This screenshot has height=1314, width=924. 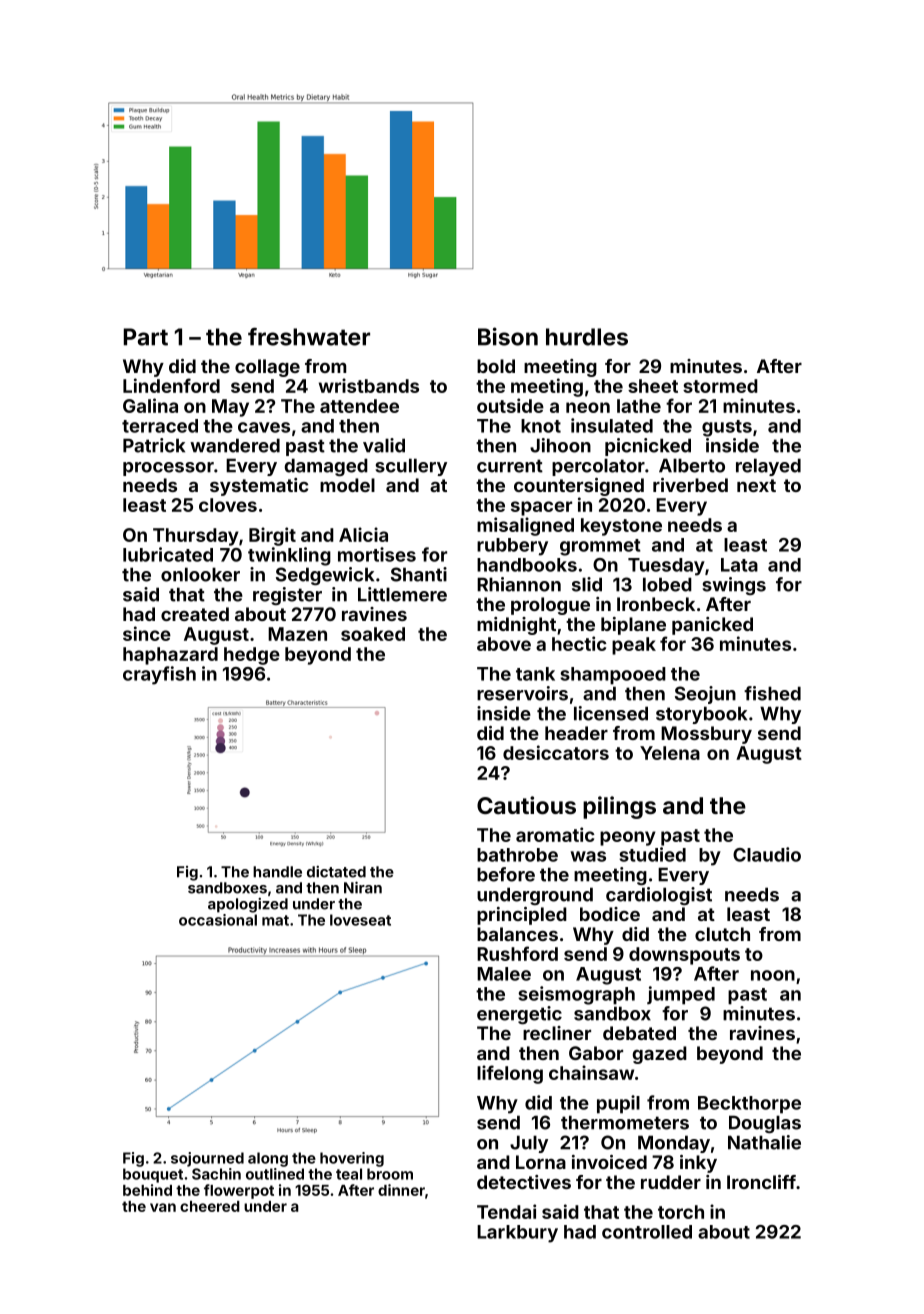 What do you see at coordinates (587, 337) in the screenshot?
I see `hurdles` at bounding box center [587, 337].
